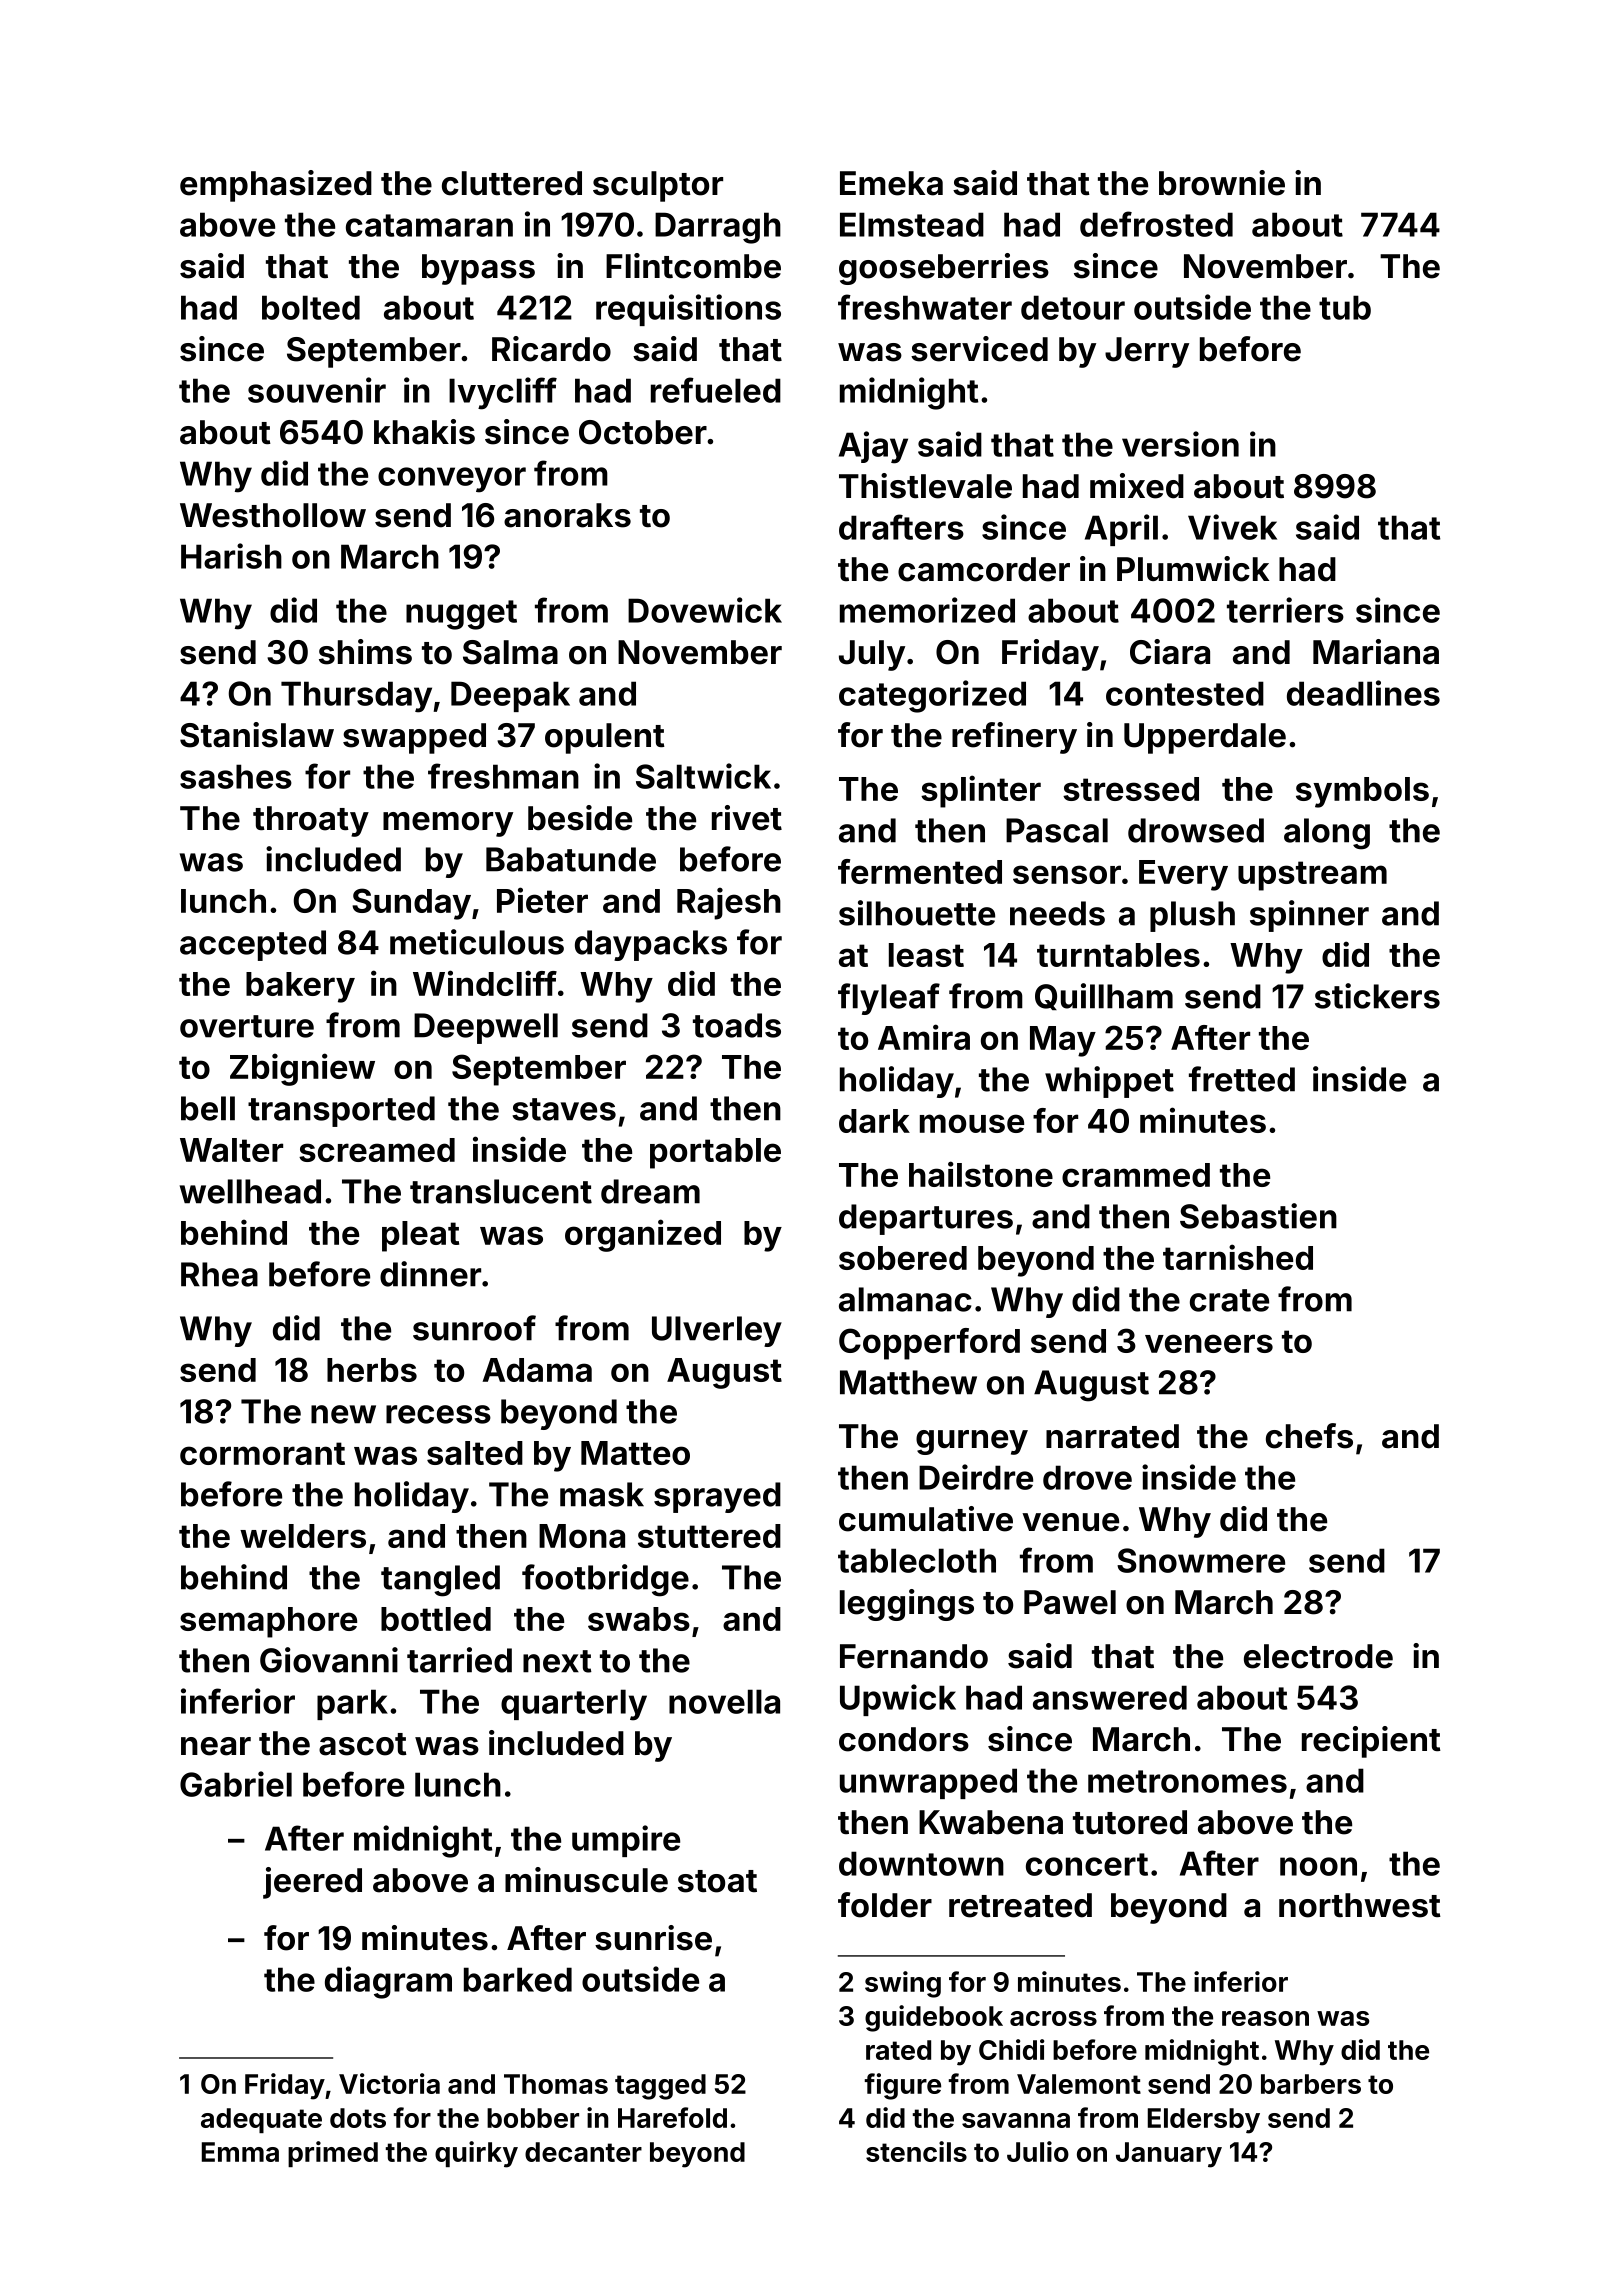 The image size is (1620, 2292). Describe the element at coordinates (510, 652) in the screenshot. I see `Salma` at that location.
